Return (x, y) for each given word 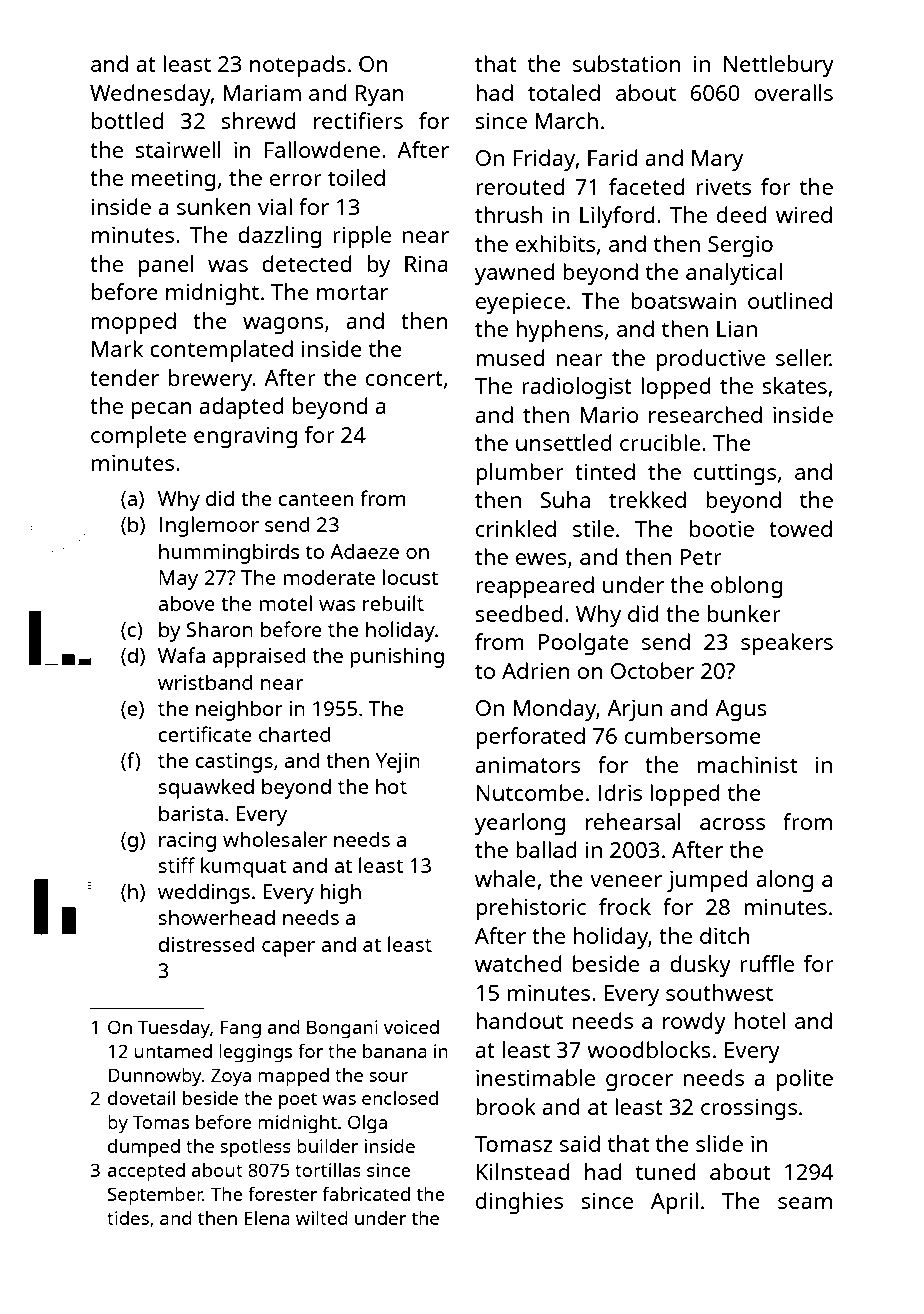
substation (627, 63)
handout (519, 1020)
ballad (546, 849)
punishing (397, 657)
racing (187, 842)
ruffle (767, 963)
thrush (508, 214)
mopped (134, 323)
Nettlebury (779, 66)
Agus (741, 710)
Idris (620, 792)
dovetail (141, 1098)
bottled (127, 120)
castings (234, 763)
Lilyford (617, 217)
